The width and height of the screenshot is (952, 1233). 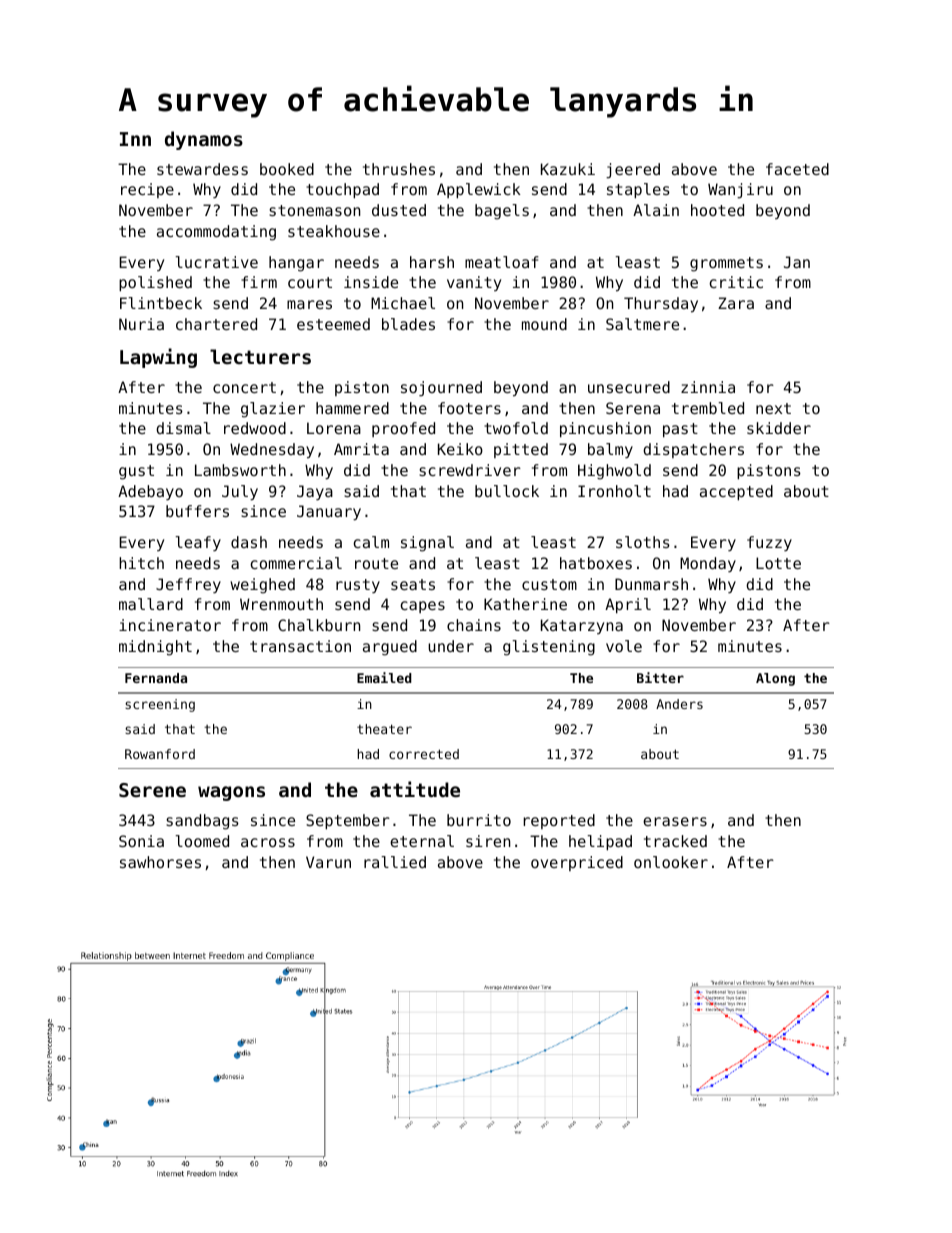 I want to click on midnight, so click(x=155, y=648).
